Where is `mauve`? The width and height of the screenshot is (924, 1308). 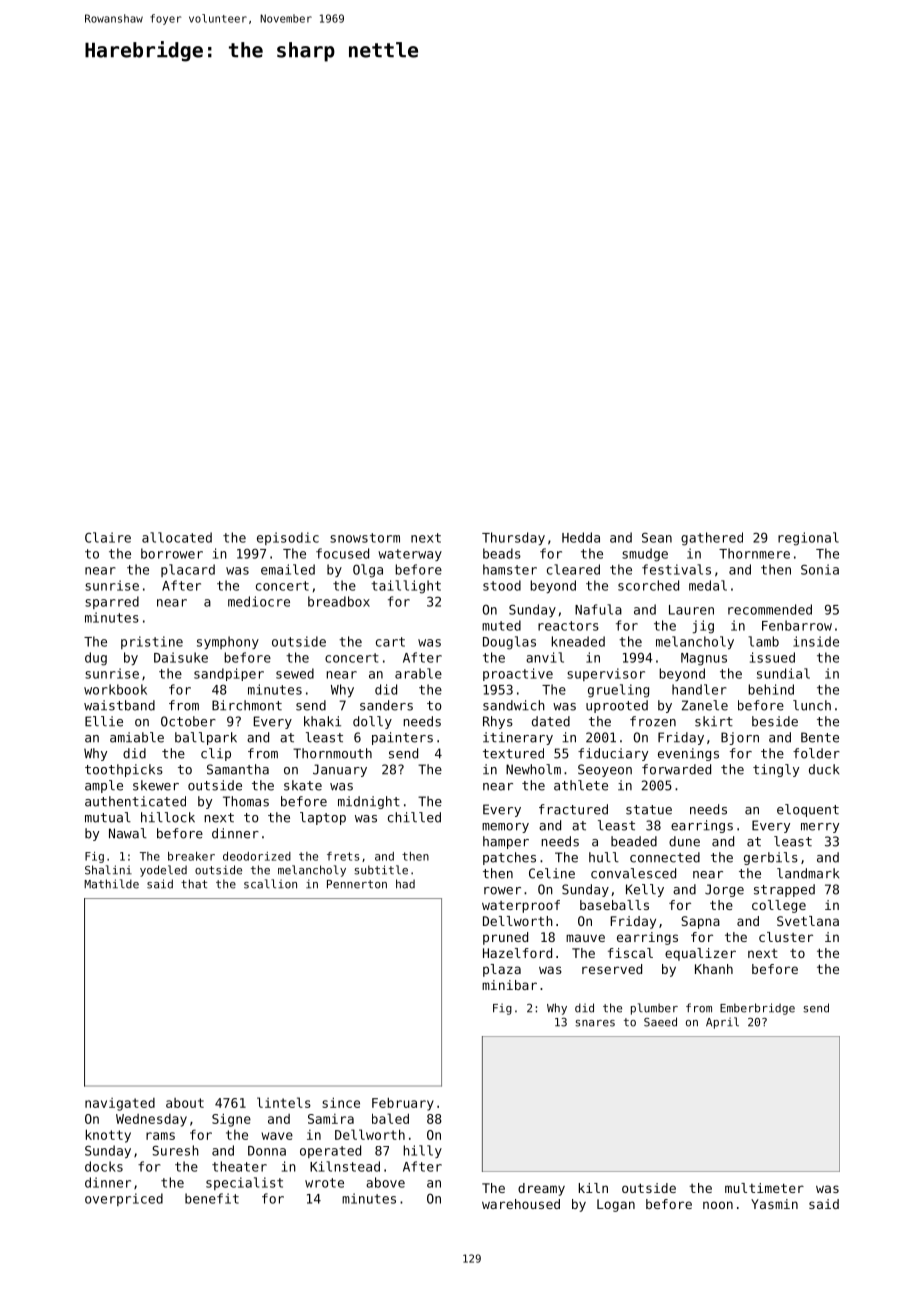
mauve is located at coordinates (585, 938).
